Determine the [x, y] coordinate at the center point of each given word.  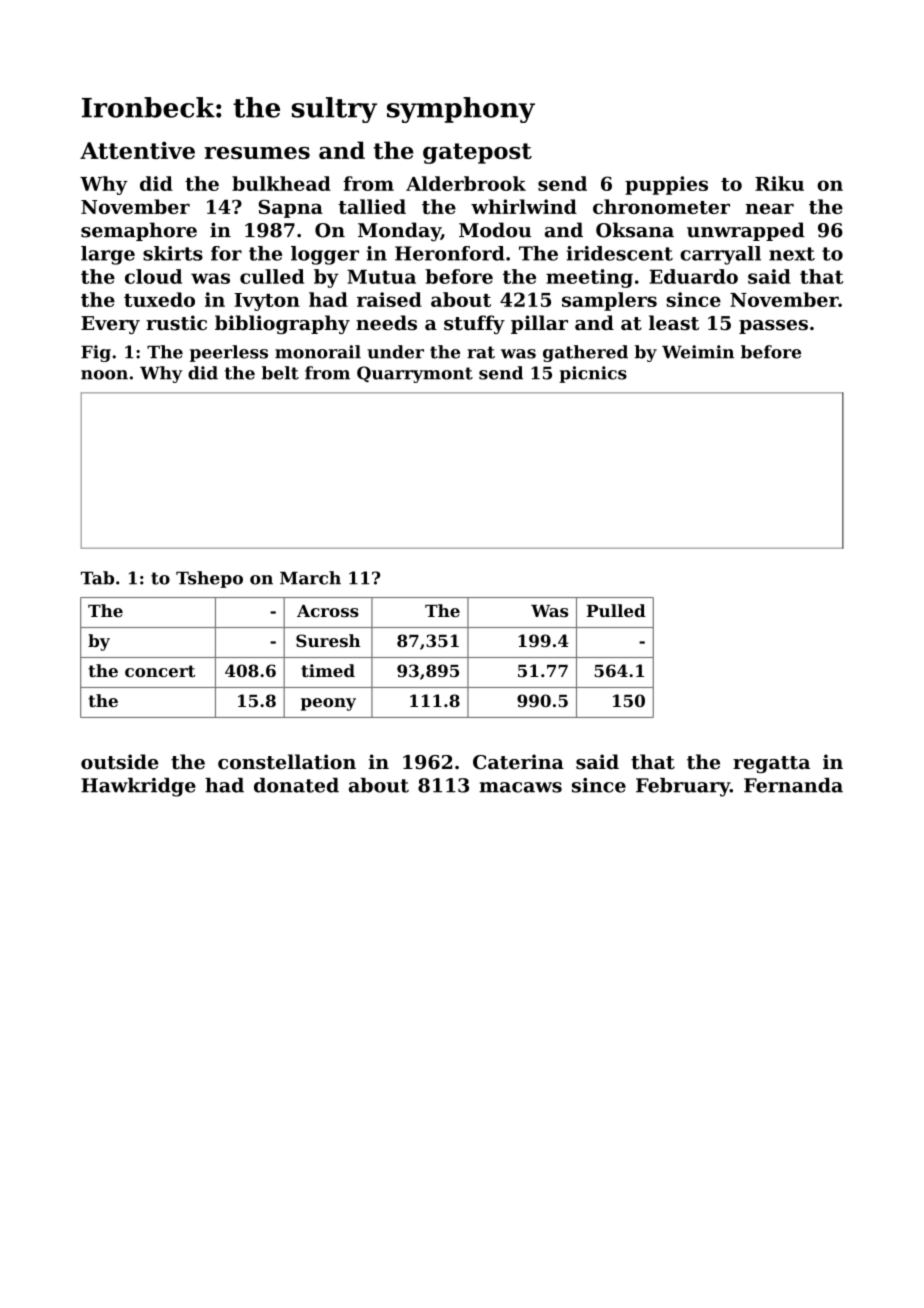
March [310, 578]
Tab [97, 578]
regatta [771, 764]
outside [120, 762]
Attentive [137, 150]
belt [280, 373]
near [770, 208]
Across [328, 611]
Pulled [616, 610]
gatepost [477, 153]
